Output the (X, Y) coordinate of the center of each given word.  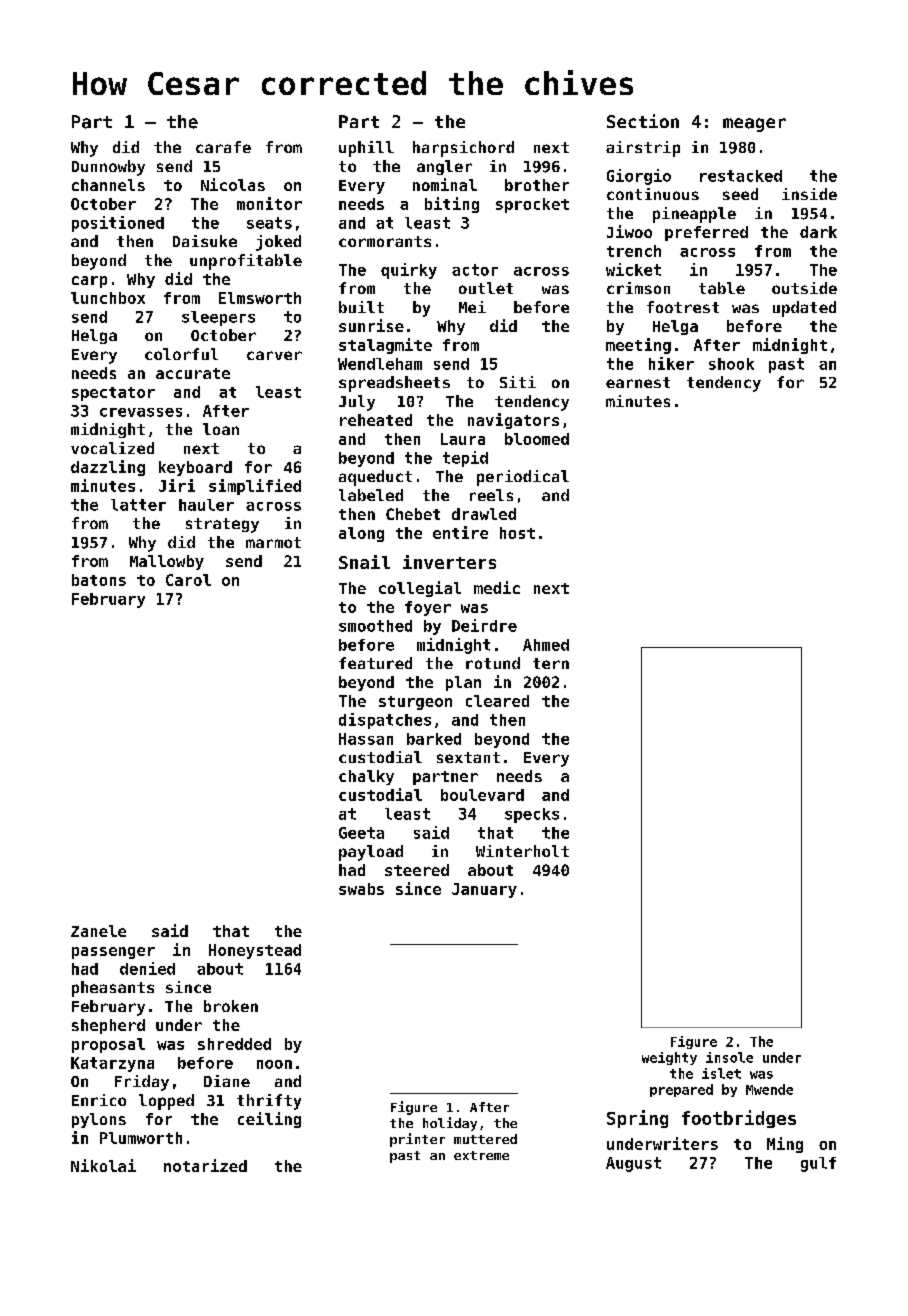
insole (729, 1057)
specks (532, 815)
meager (754, 125)
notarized (205, 1165)
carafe (223, 147)
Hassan (366, 739)
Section (643, 121)
